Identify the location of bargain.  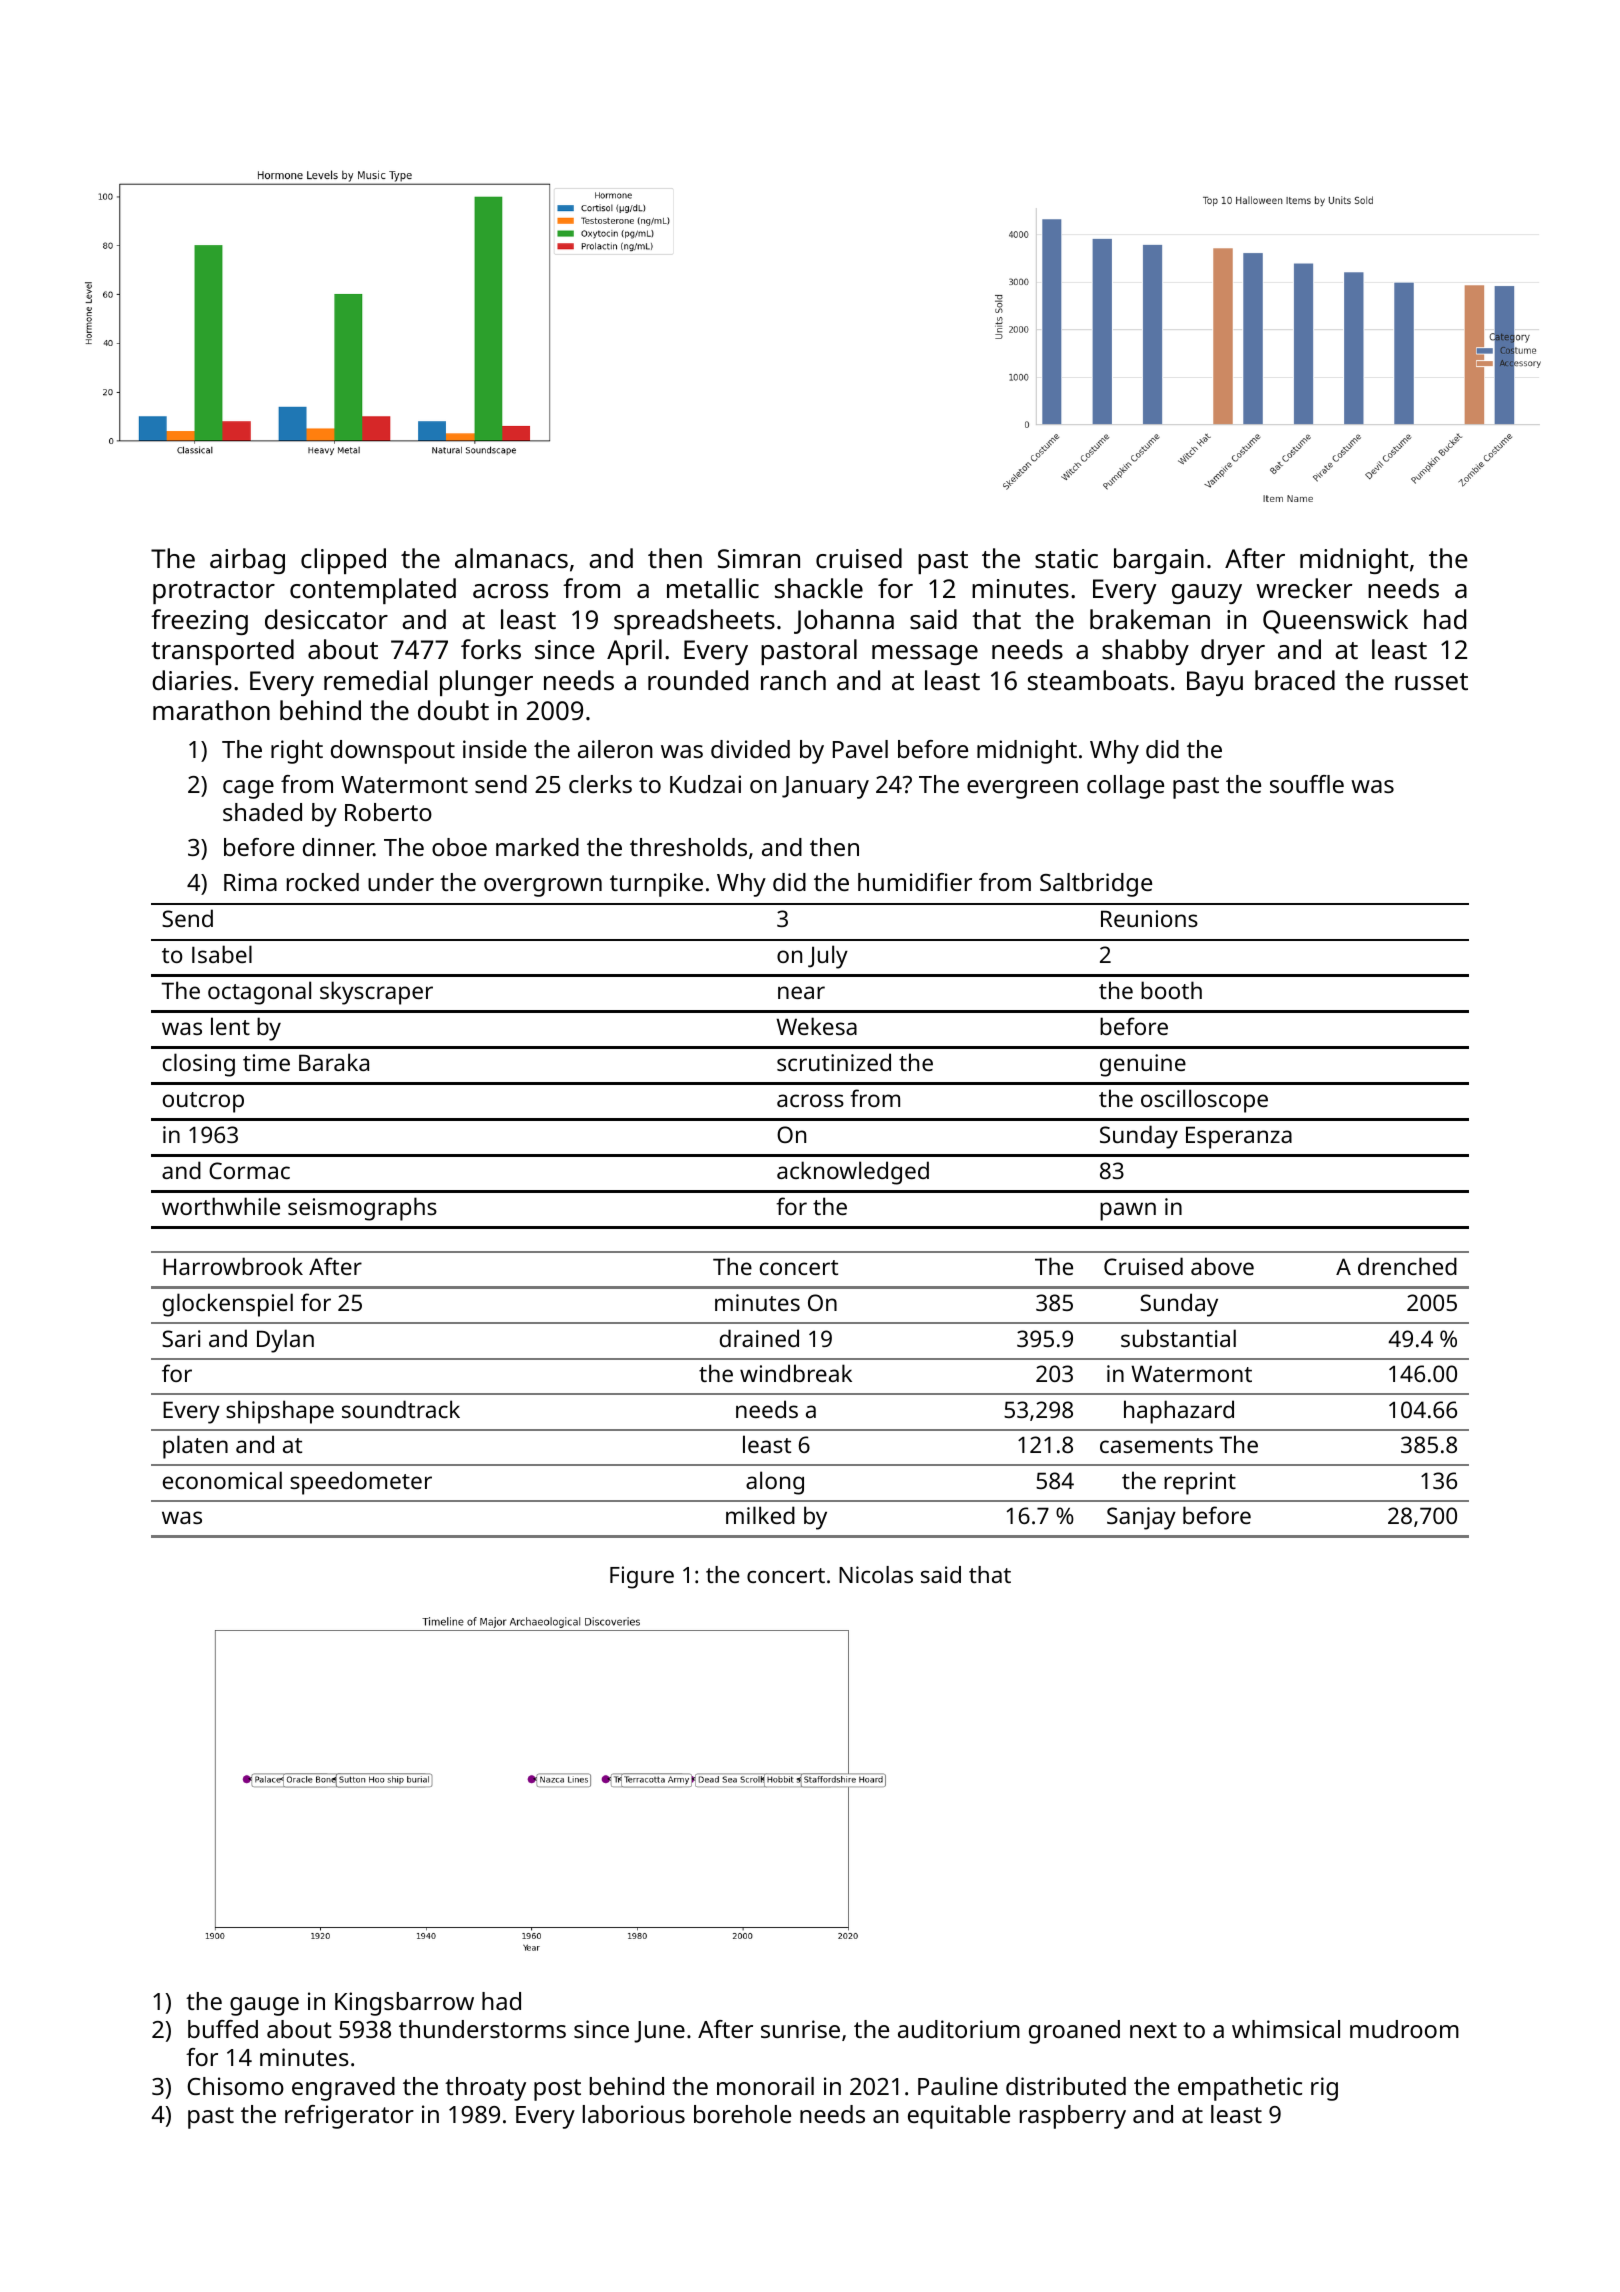
(1159, 561).
